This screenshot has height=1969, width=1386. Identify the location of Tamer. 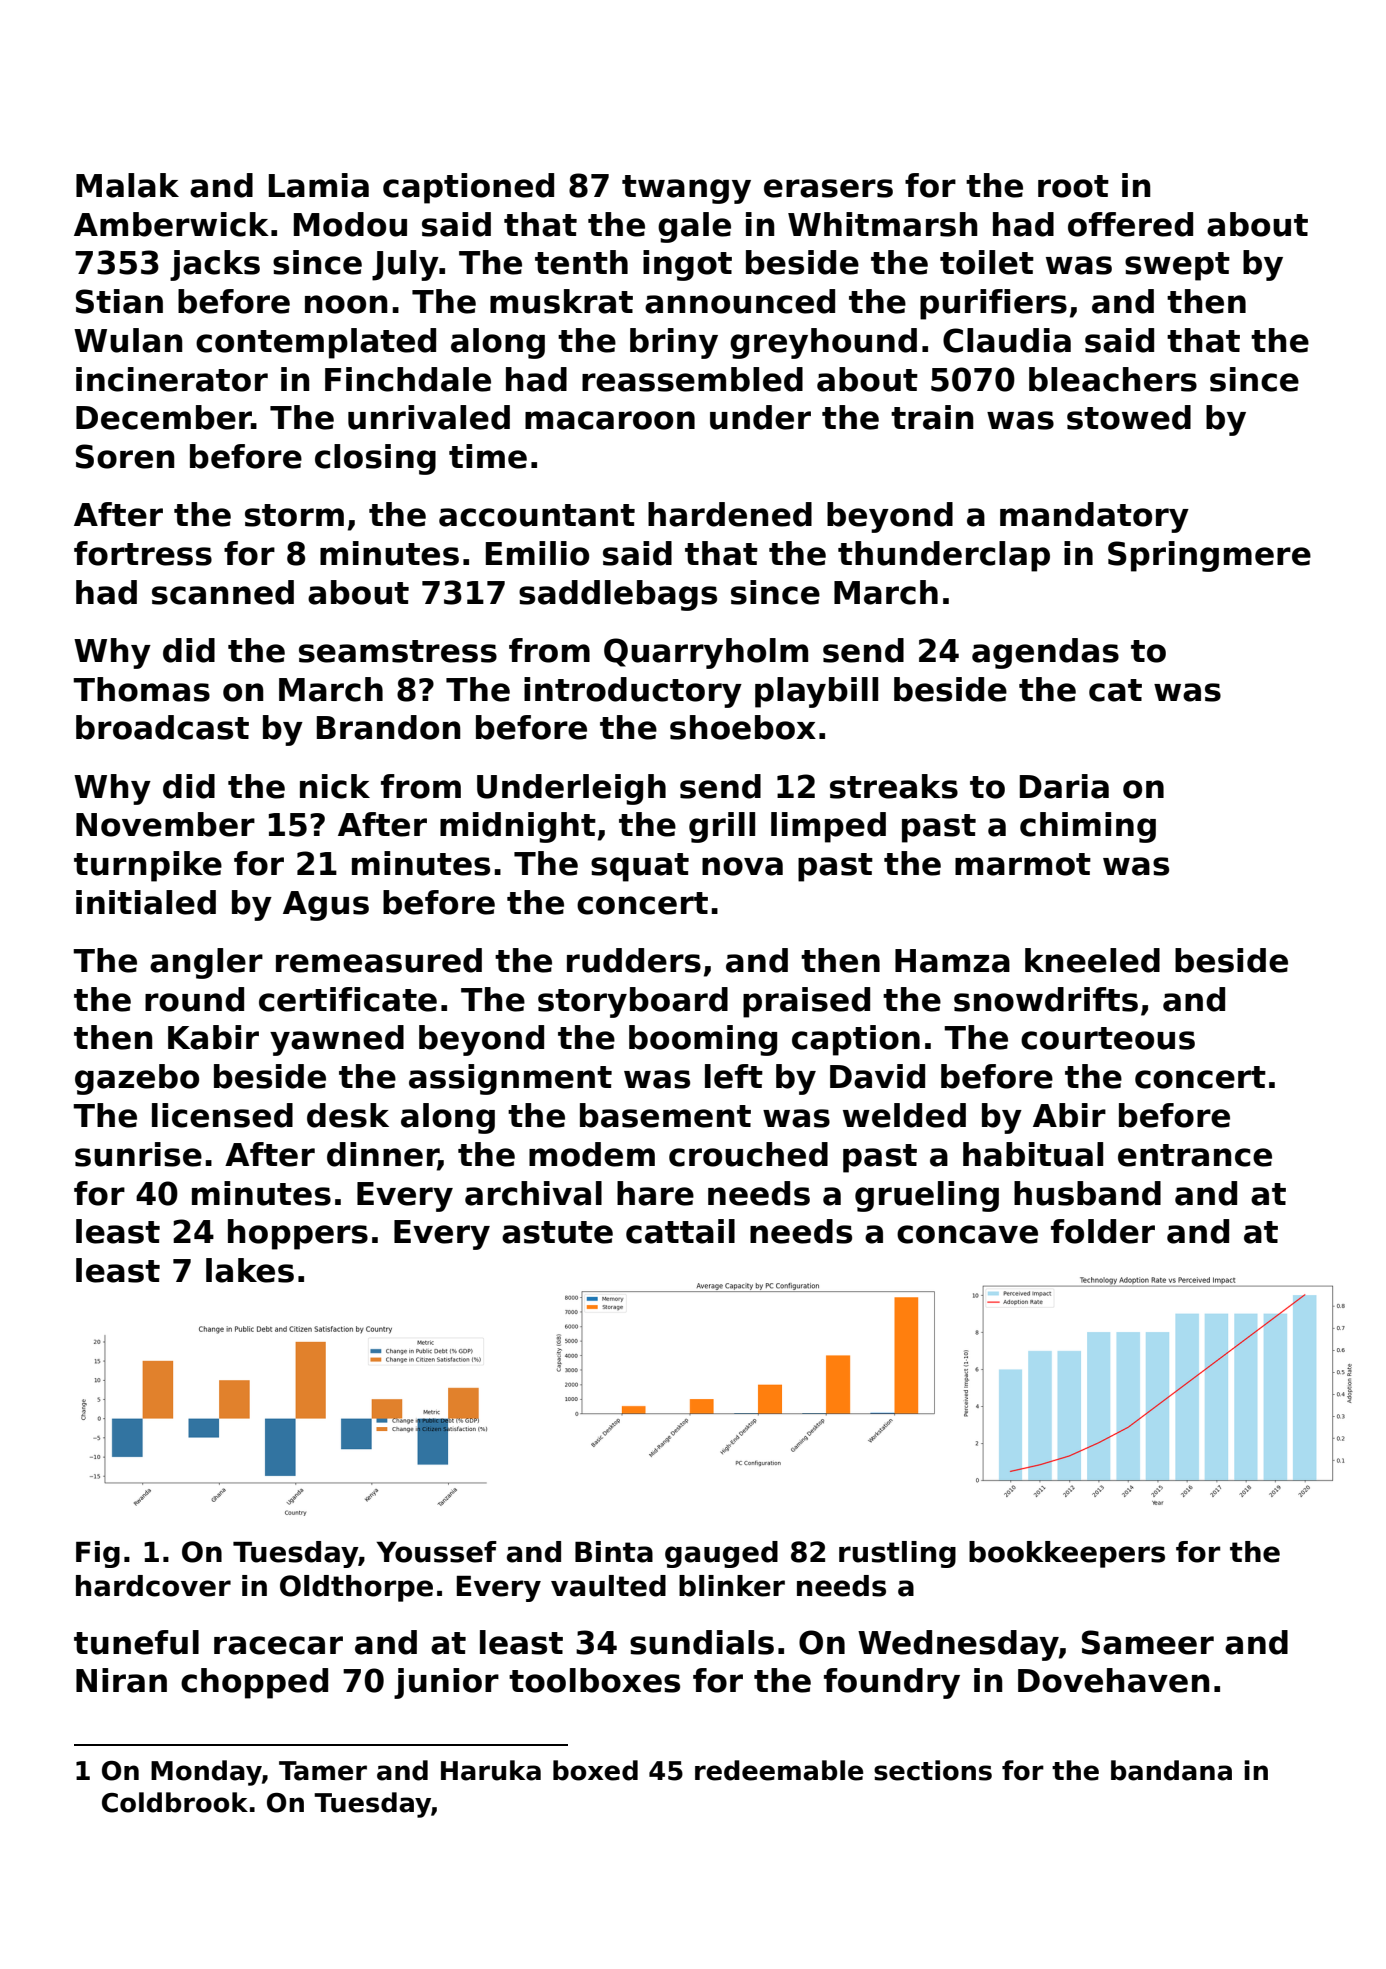
(323, 1771).
